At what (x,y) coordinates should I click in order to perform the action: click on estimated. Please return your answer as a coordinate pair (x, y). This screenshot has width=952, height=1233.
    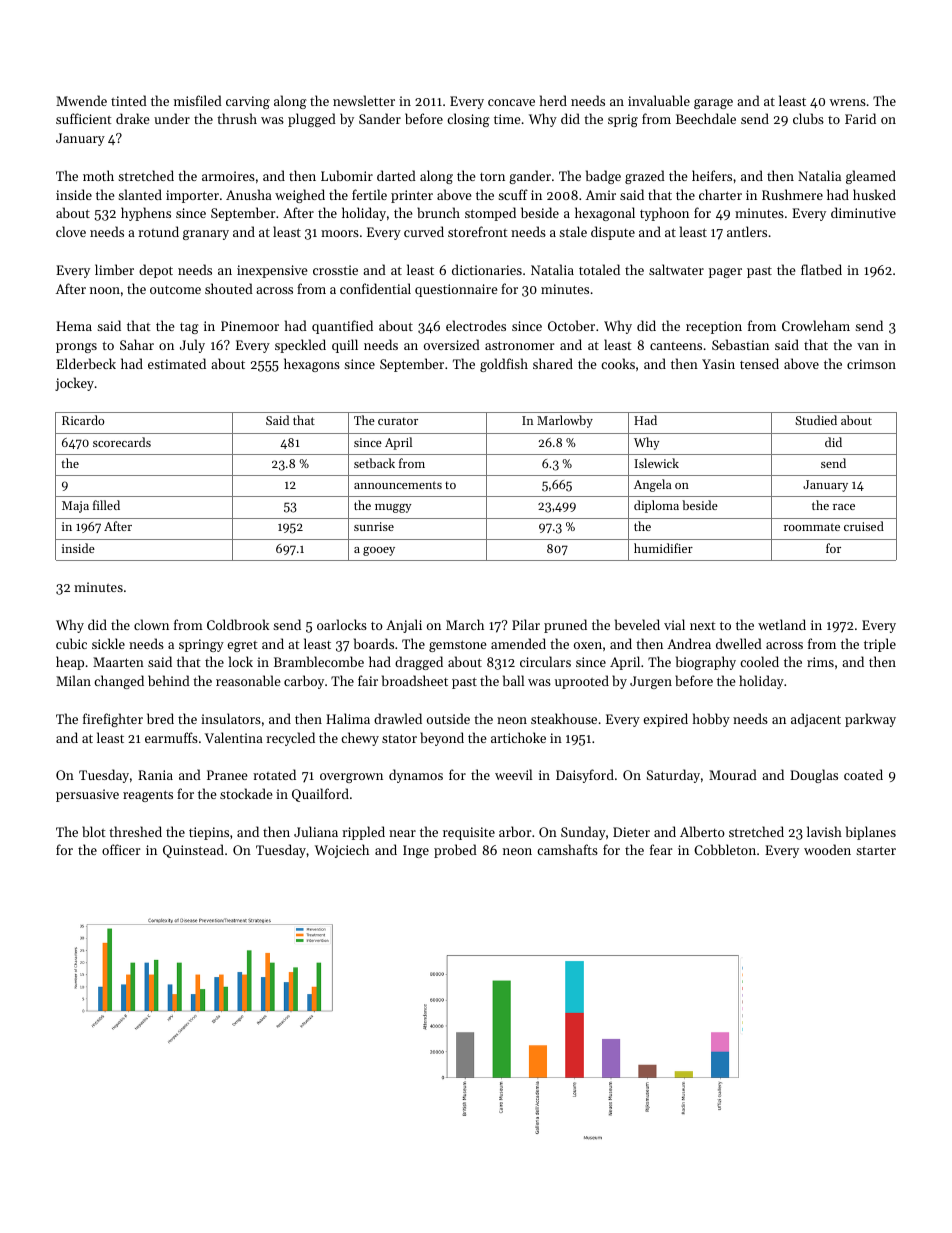
    Looking at the image, I should click on (177, 363).
